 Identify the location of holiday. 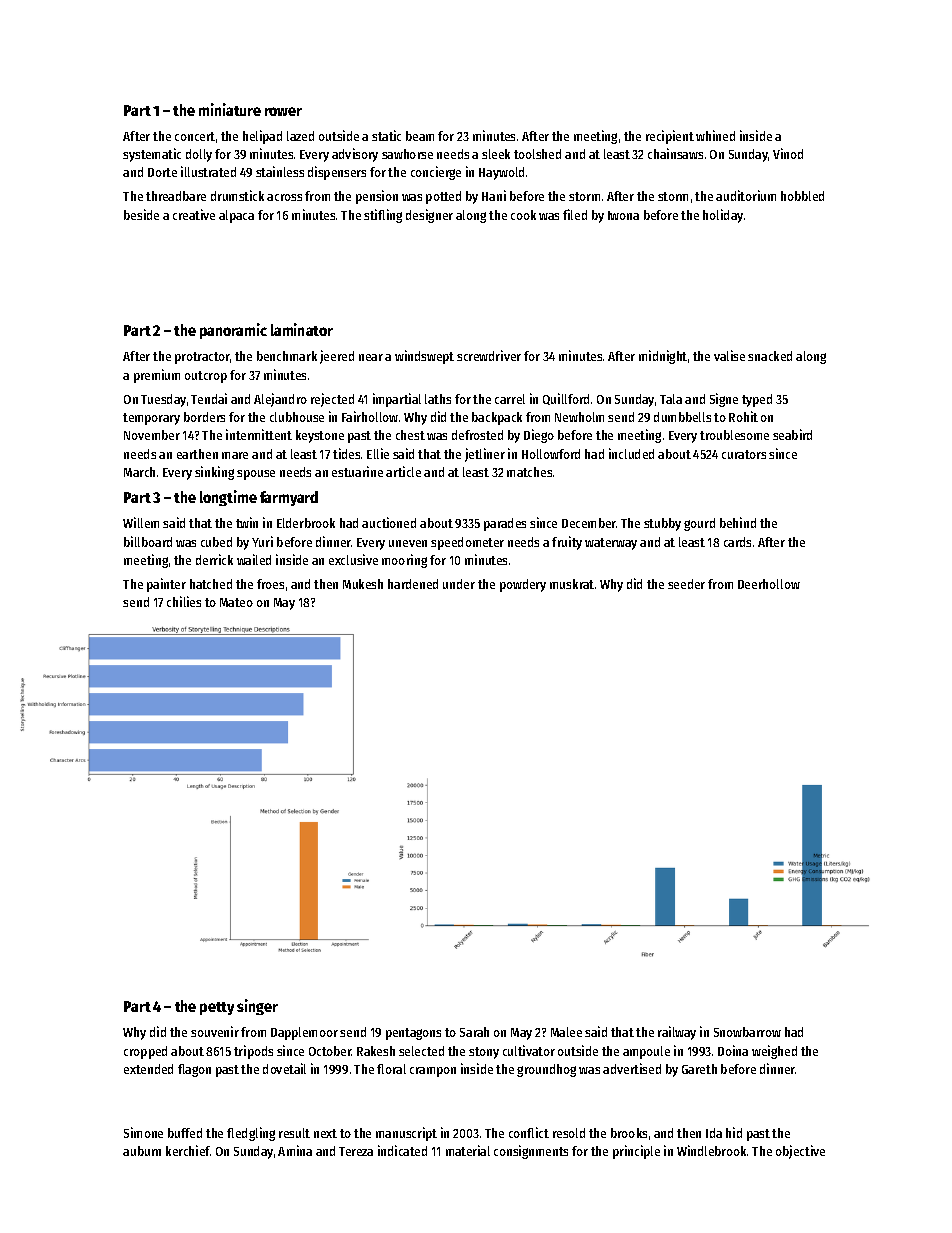
(723, 216).
